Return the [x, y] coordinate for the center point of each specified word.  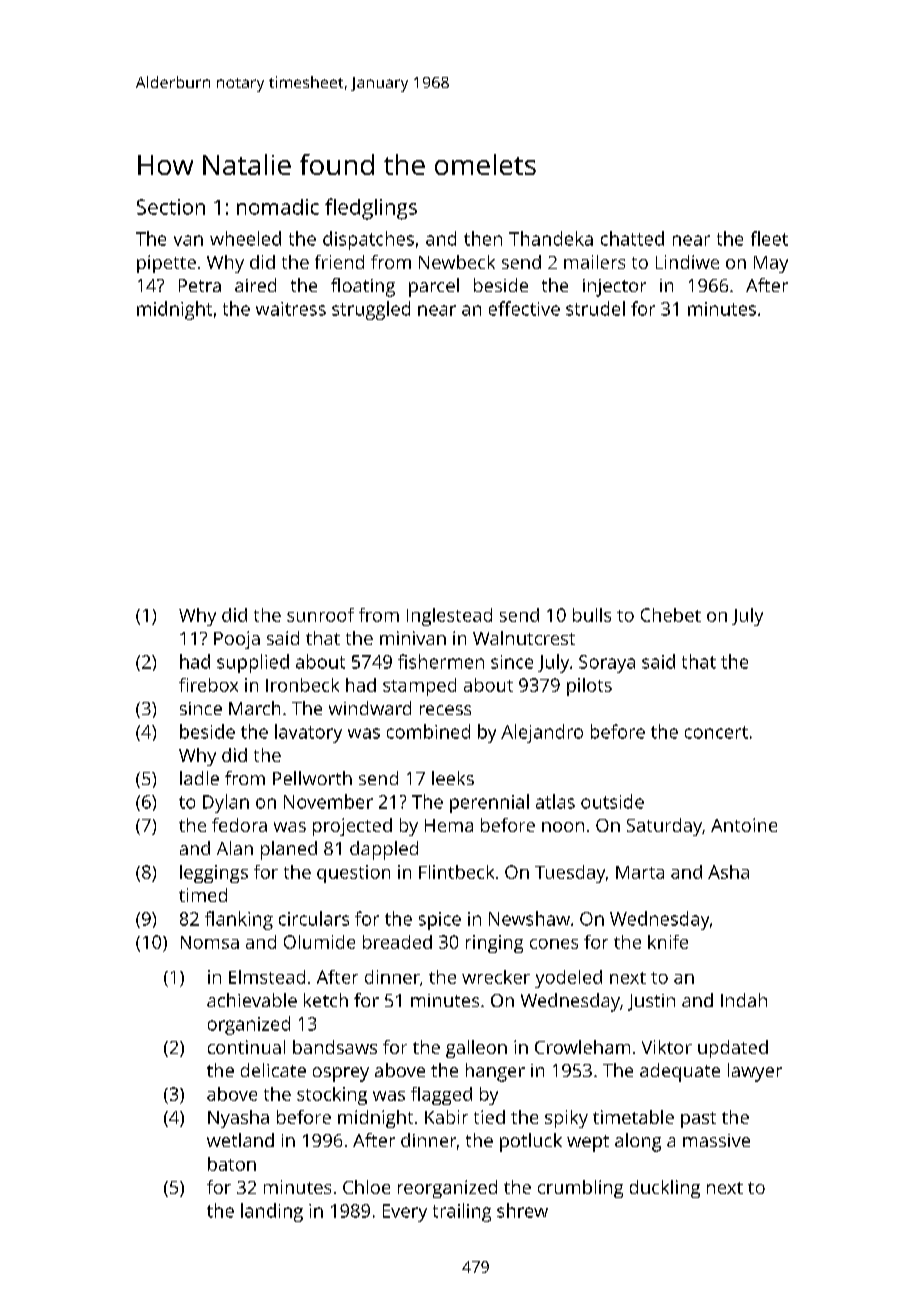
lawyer [755, 1072]
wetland [240, 1140]
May [771, 264]
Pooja [237, 640]
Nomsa [210, 942]
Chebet [671, 615]
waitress [291, 309]
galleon [476, 1049]
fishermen [441, 661]
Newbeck [457, 262]
